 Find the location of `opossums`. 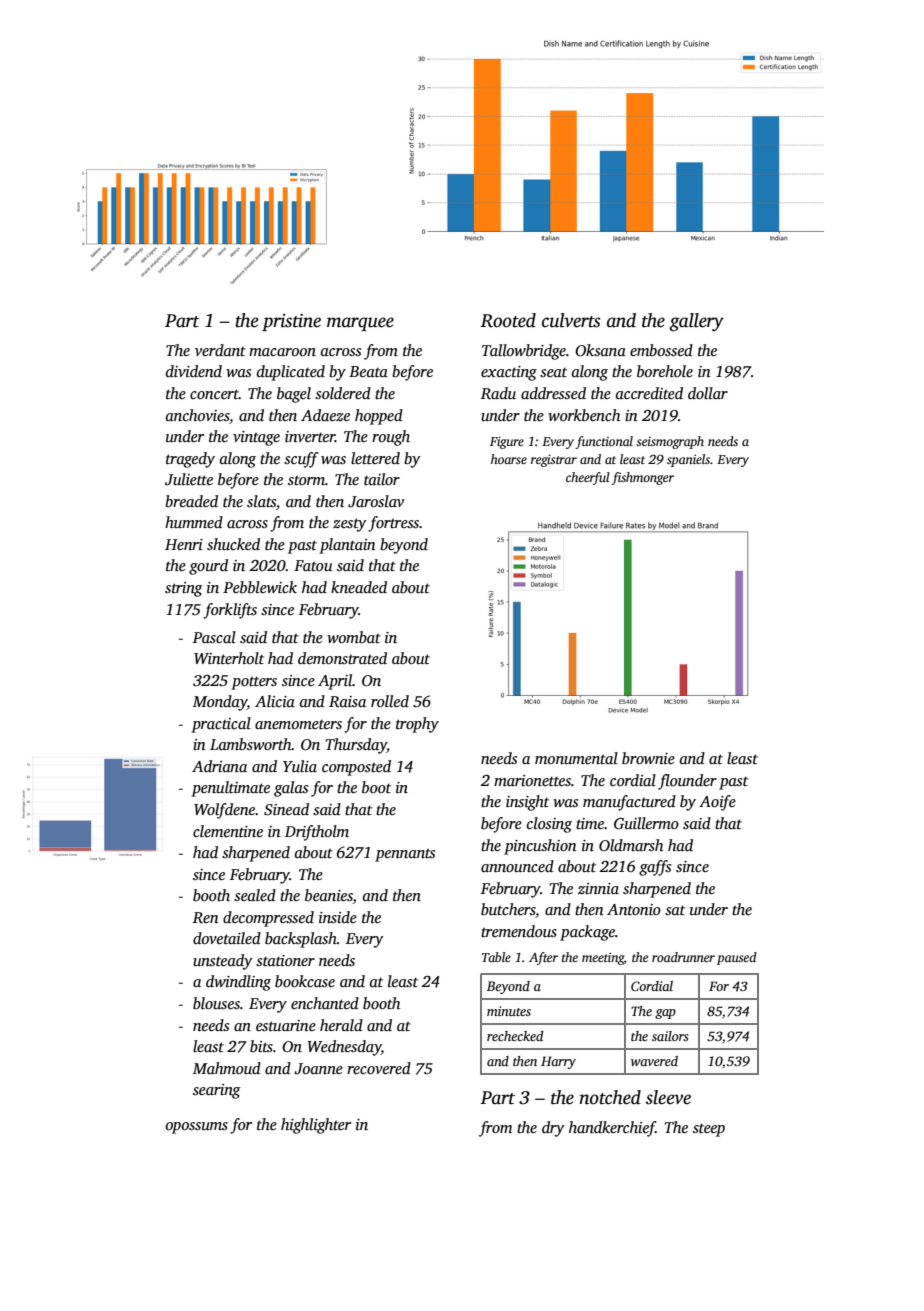

opossums is located at coordinates (196, 1128).
